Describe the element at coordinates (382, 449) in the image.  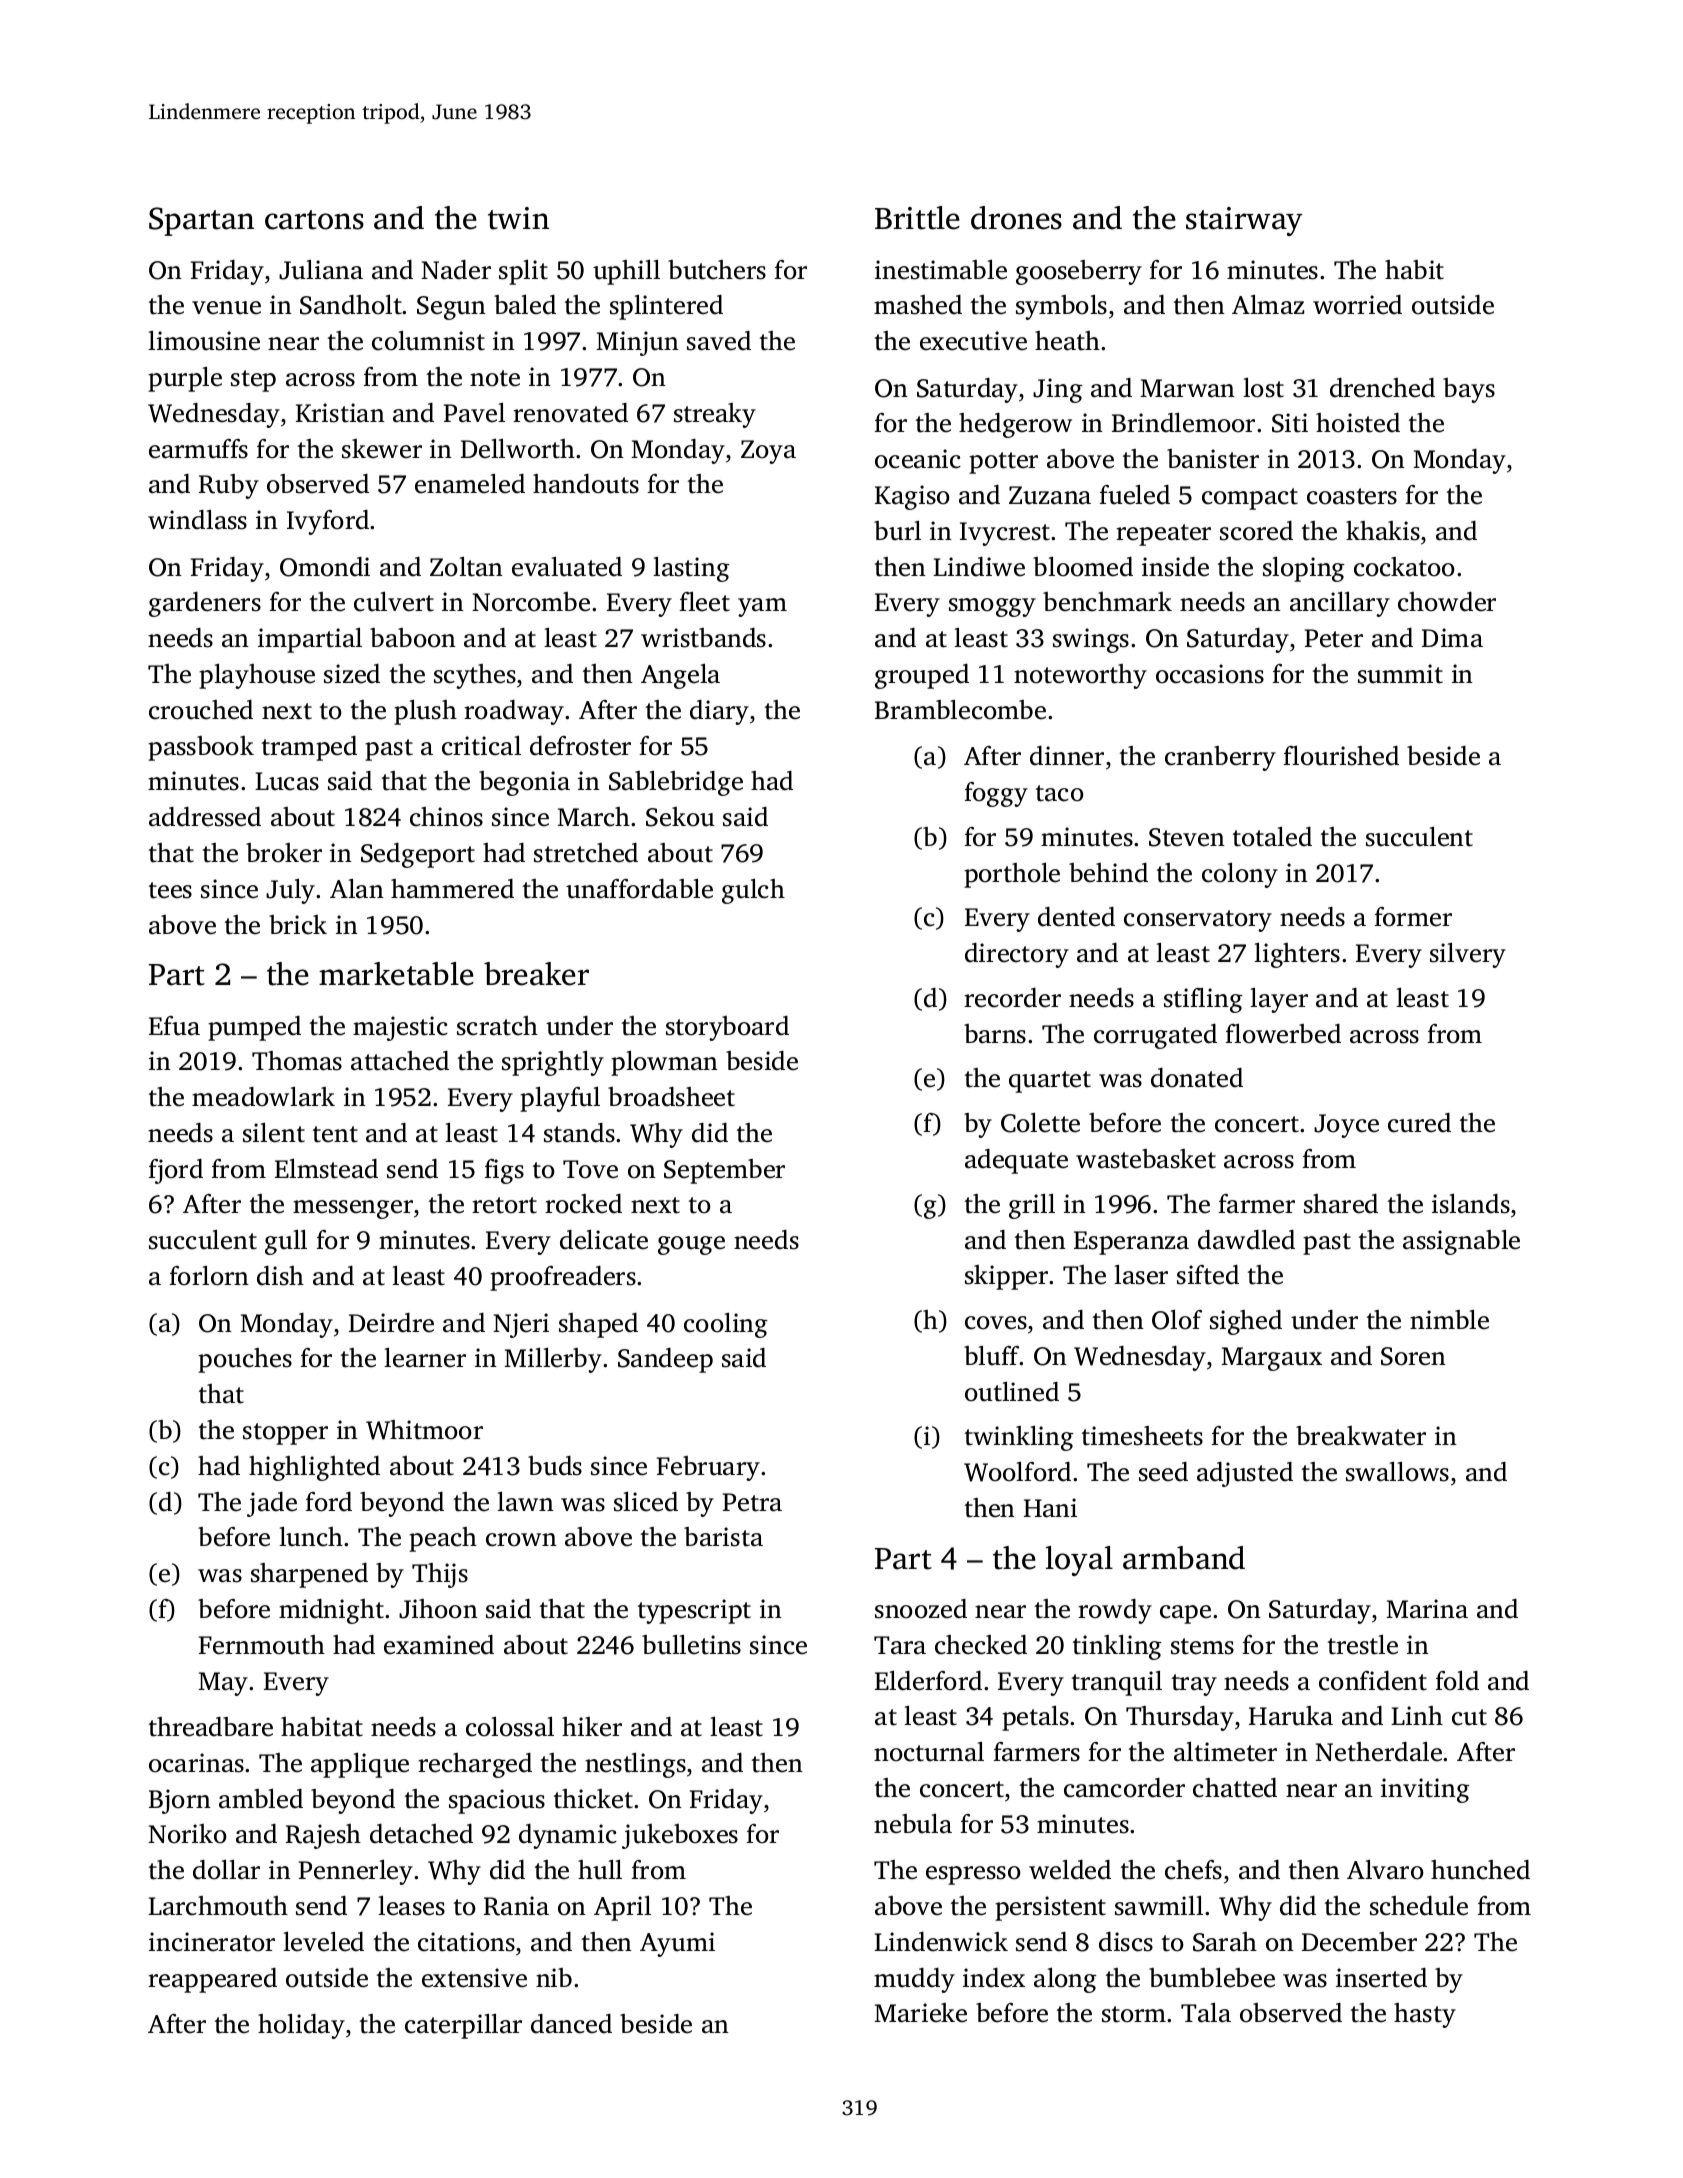
I see `skewer` at that location.
